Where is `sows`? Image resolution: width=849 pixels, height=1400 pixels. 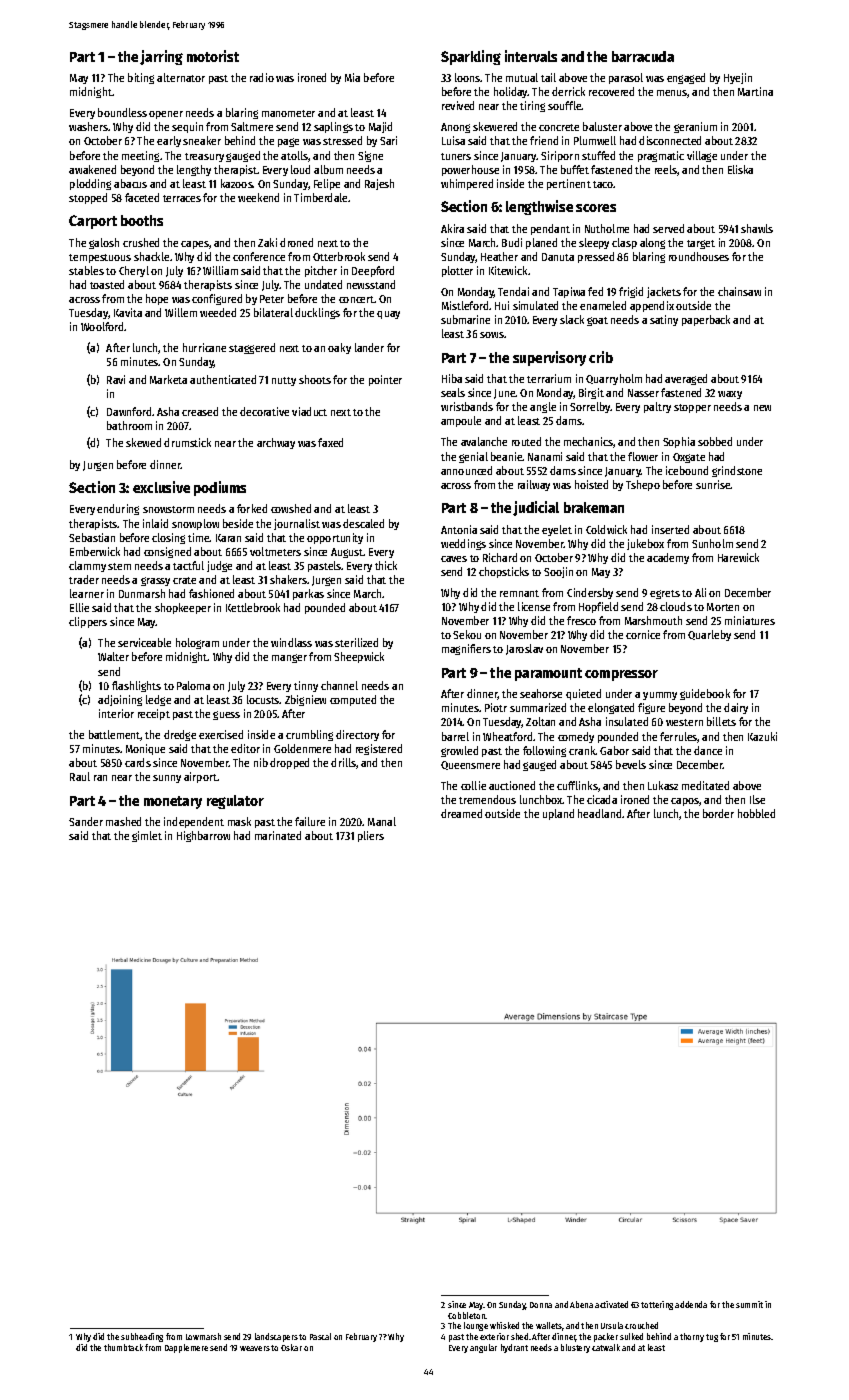
sows is located at coordinates (492, 335).
